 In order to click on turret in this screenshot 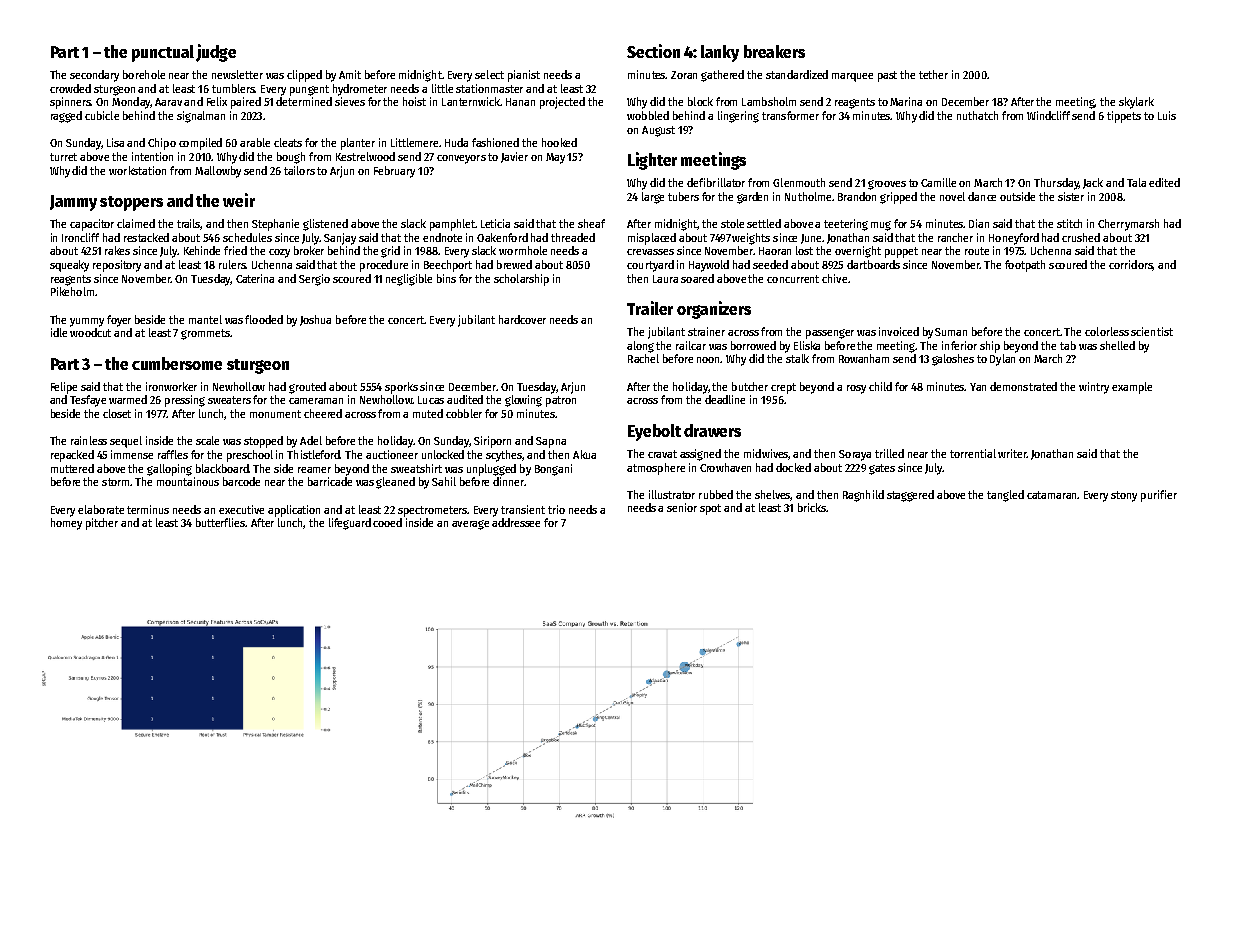, I will do `click(63, 157)`.
